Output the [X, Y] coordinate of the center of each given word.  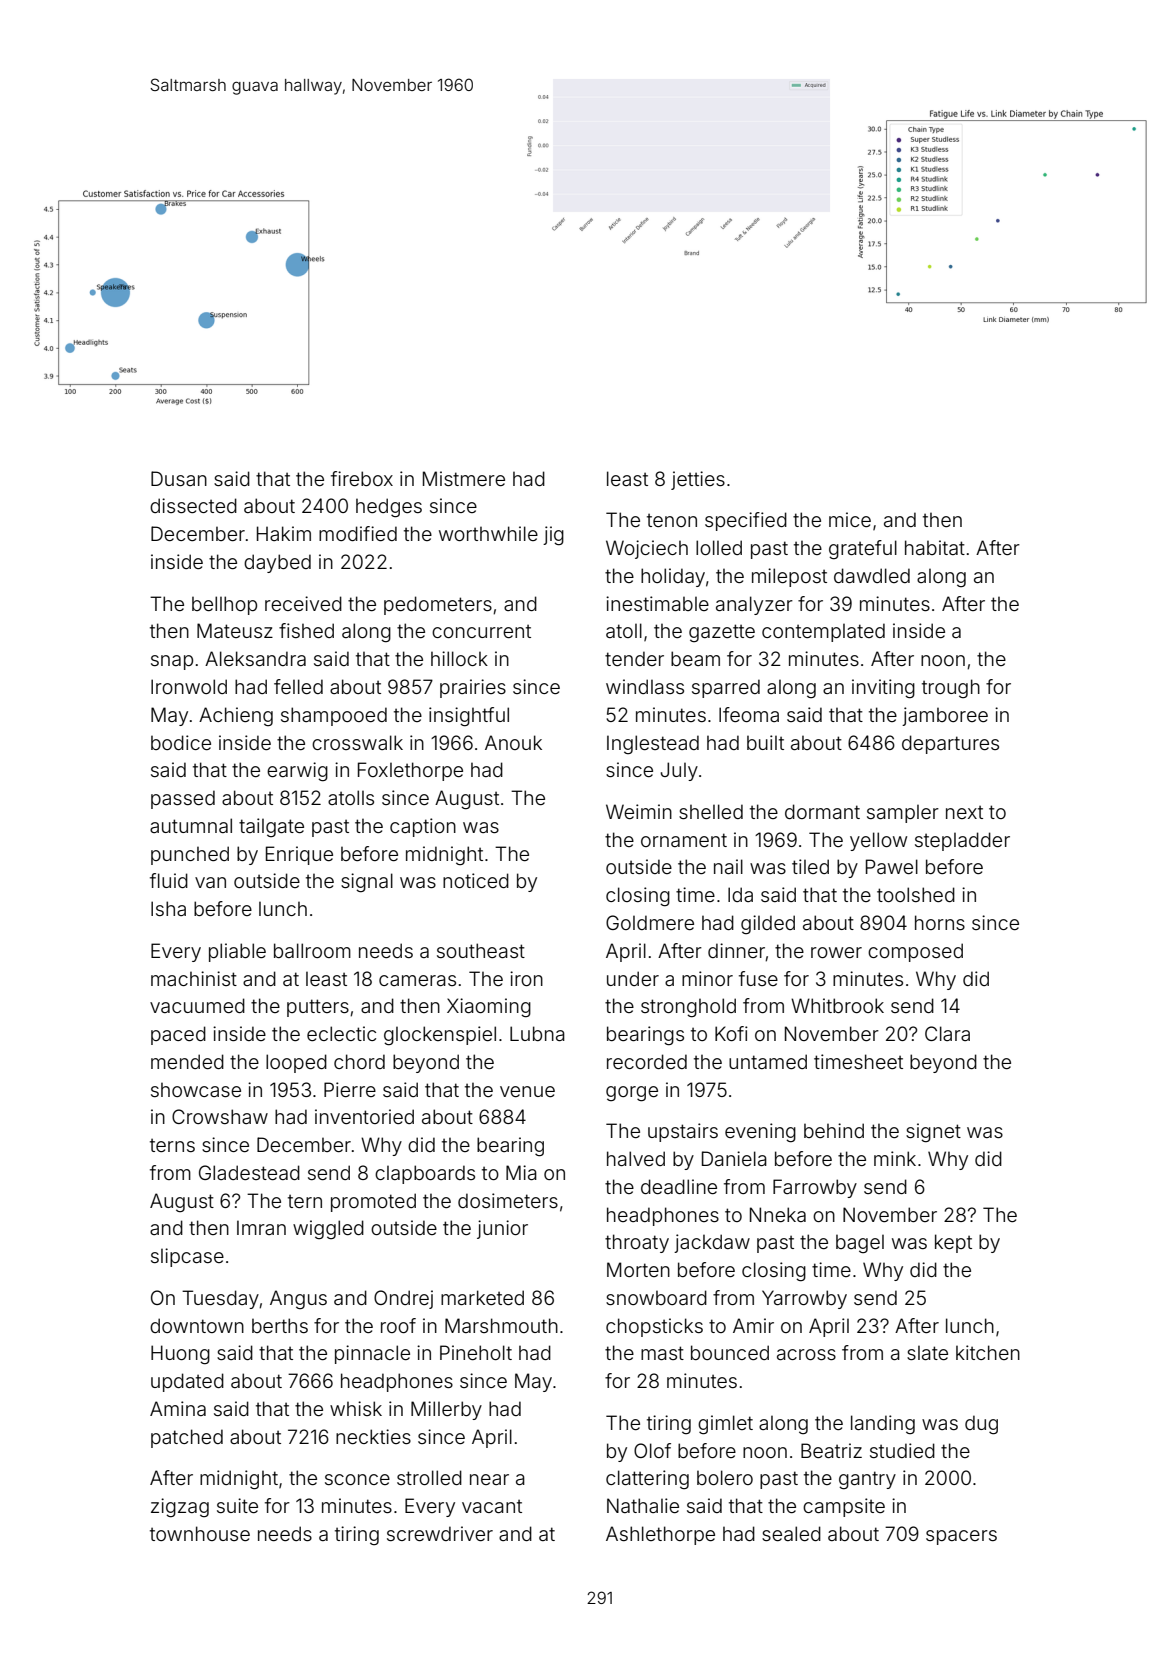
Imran [261, 1227]
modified [358, 533]
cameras [417, 980]
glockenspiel [440, 1036]
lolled [719, 547]
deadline [679, 1186]
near [489, 1479]
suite [237, 1505]
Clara [947, 1033]
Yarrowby [804, 1299]
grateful [863, 550]
